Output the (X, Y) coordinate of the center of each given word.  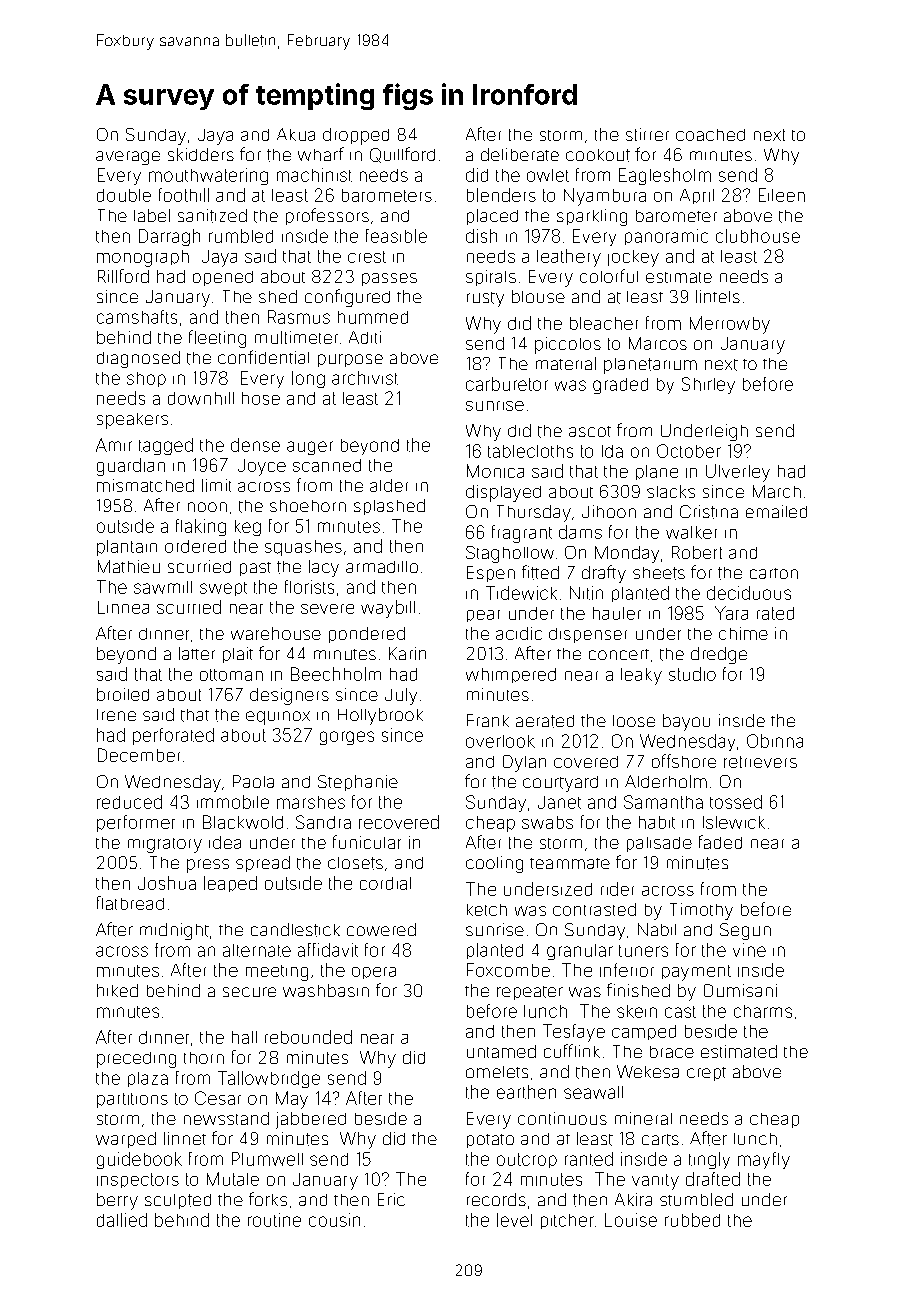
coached (710, 135)
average (128, 158)
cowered (381, 929)
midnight (174, 931)
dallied (122, 1220)
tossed (736, 802)
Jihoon (609, 511)
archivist (365, 378)
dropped (356, 136)
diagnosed (138, 359)
